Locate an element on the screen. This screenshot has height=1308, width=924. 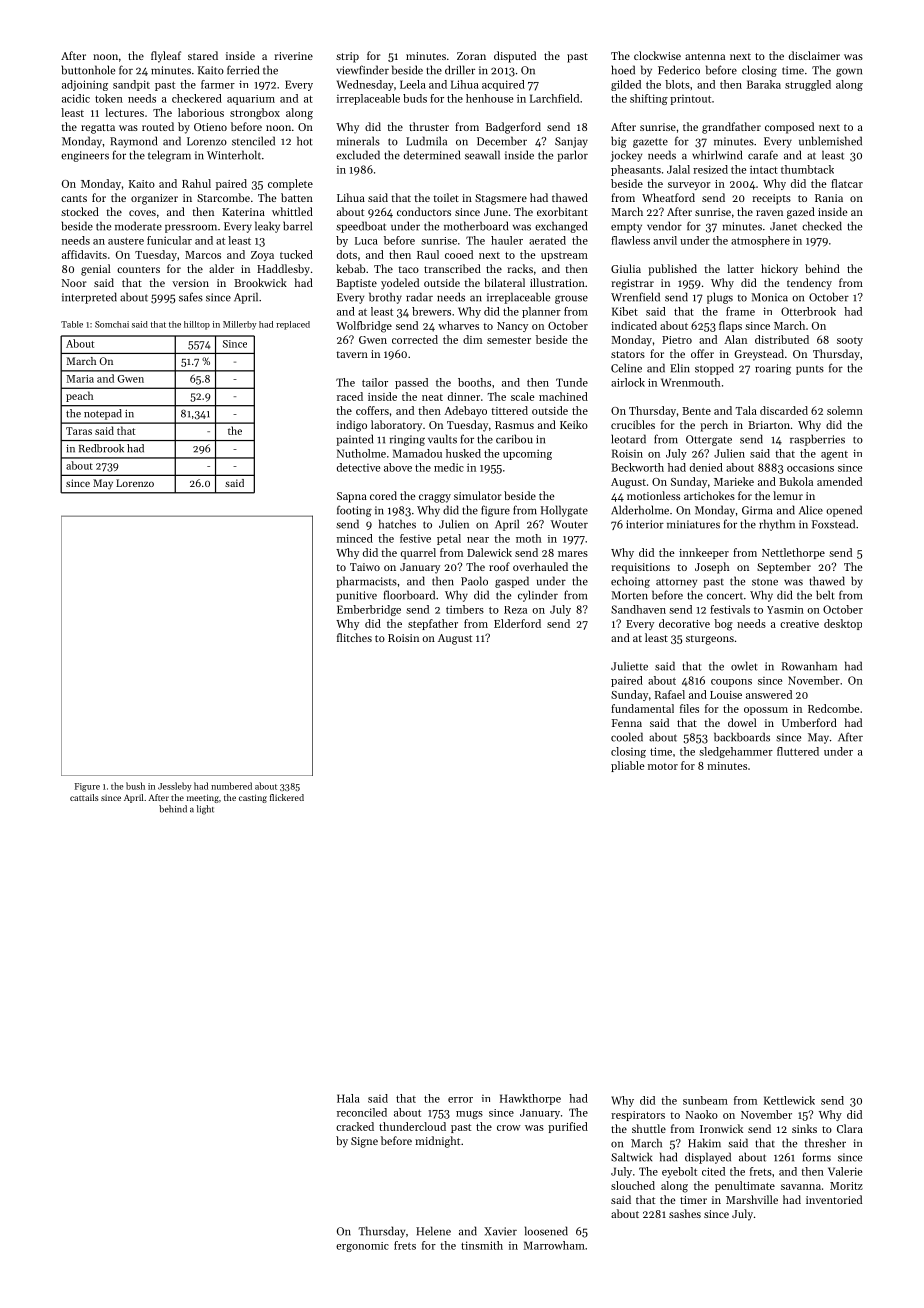
published is located at coordinates (672, 270).
